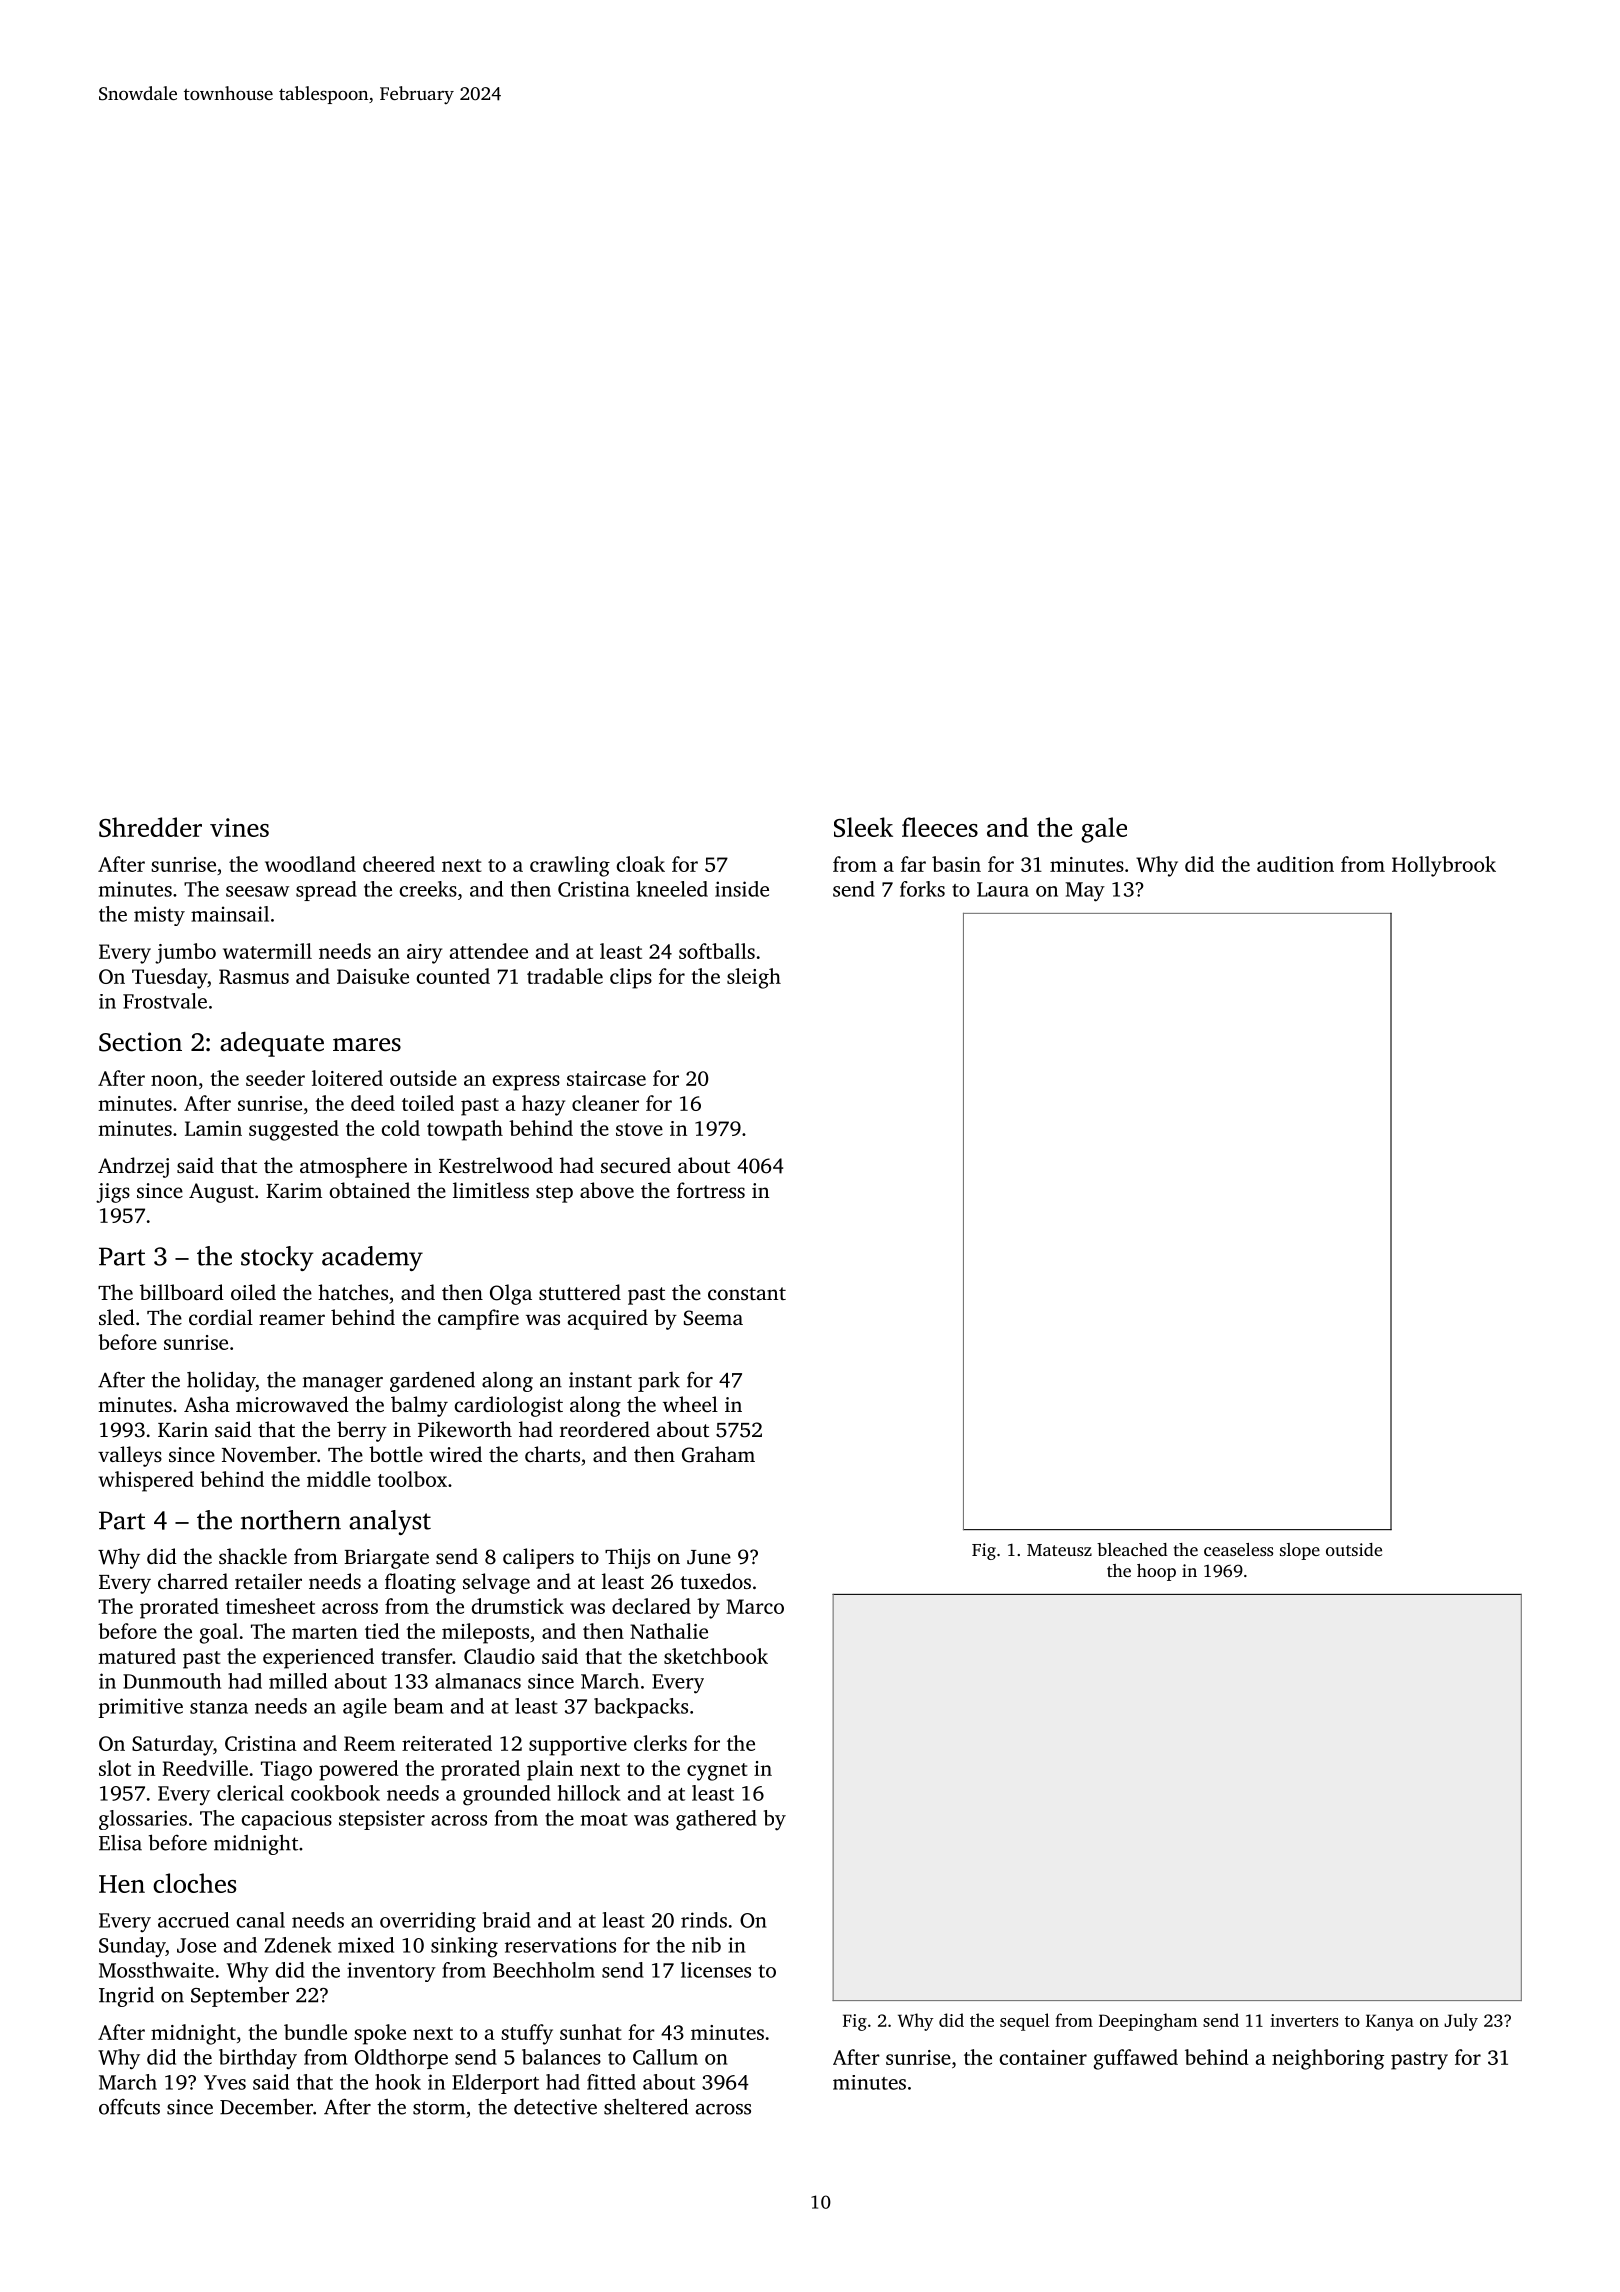 This image has width=1620, height=2292. I want to click on acquired, so click(608, 1319).
